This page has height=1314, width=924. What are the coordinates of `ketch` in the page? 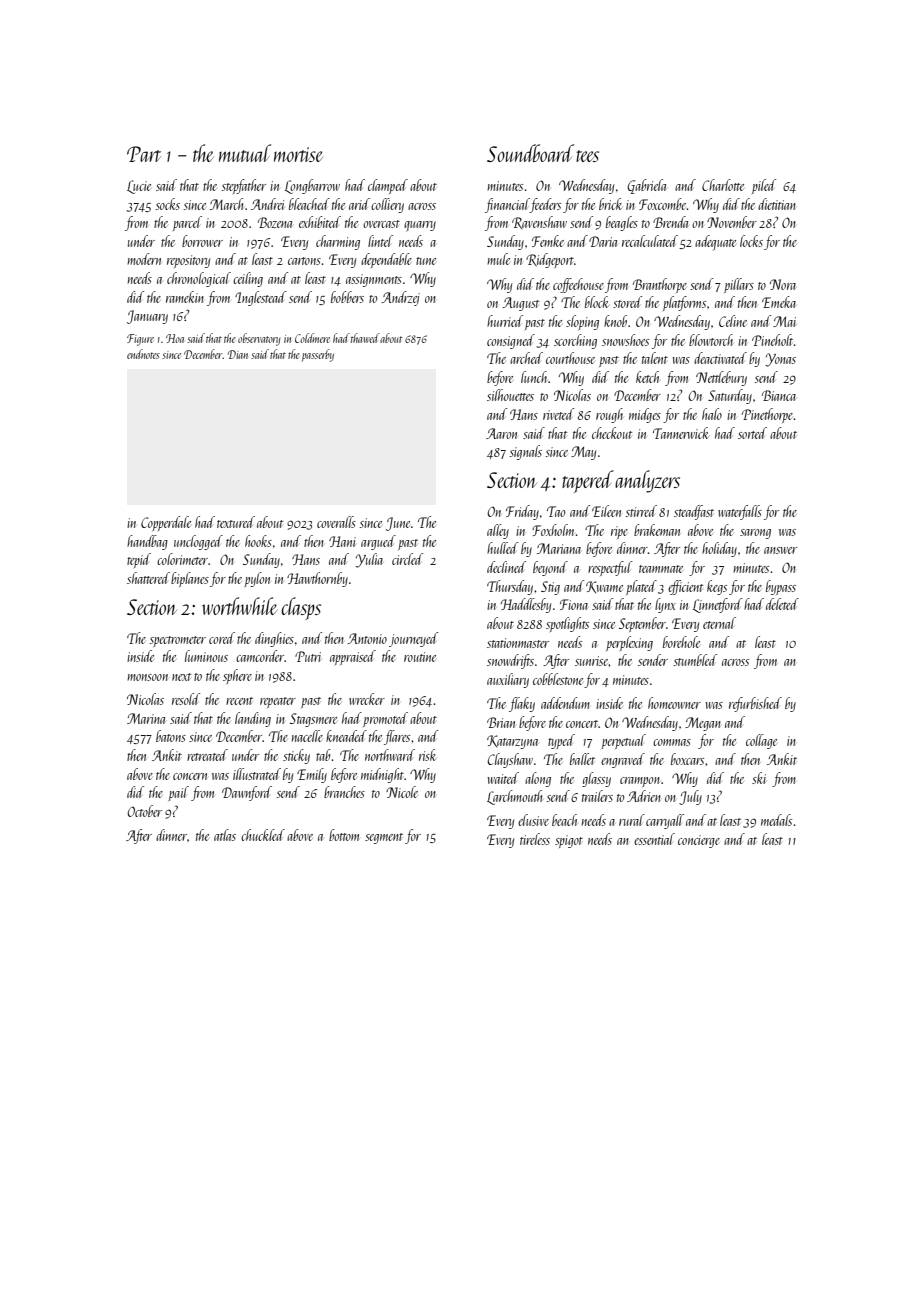 It's located at (647, 377).
